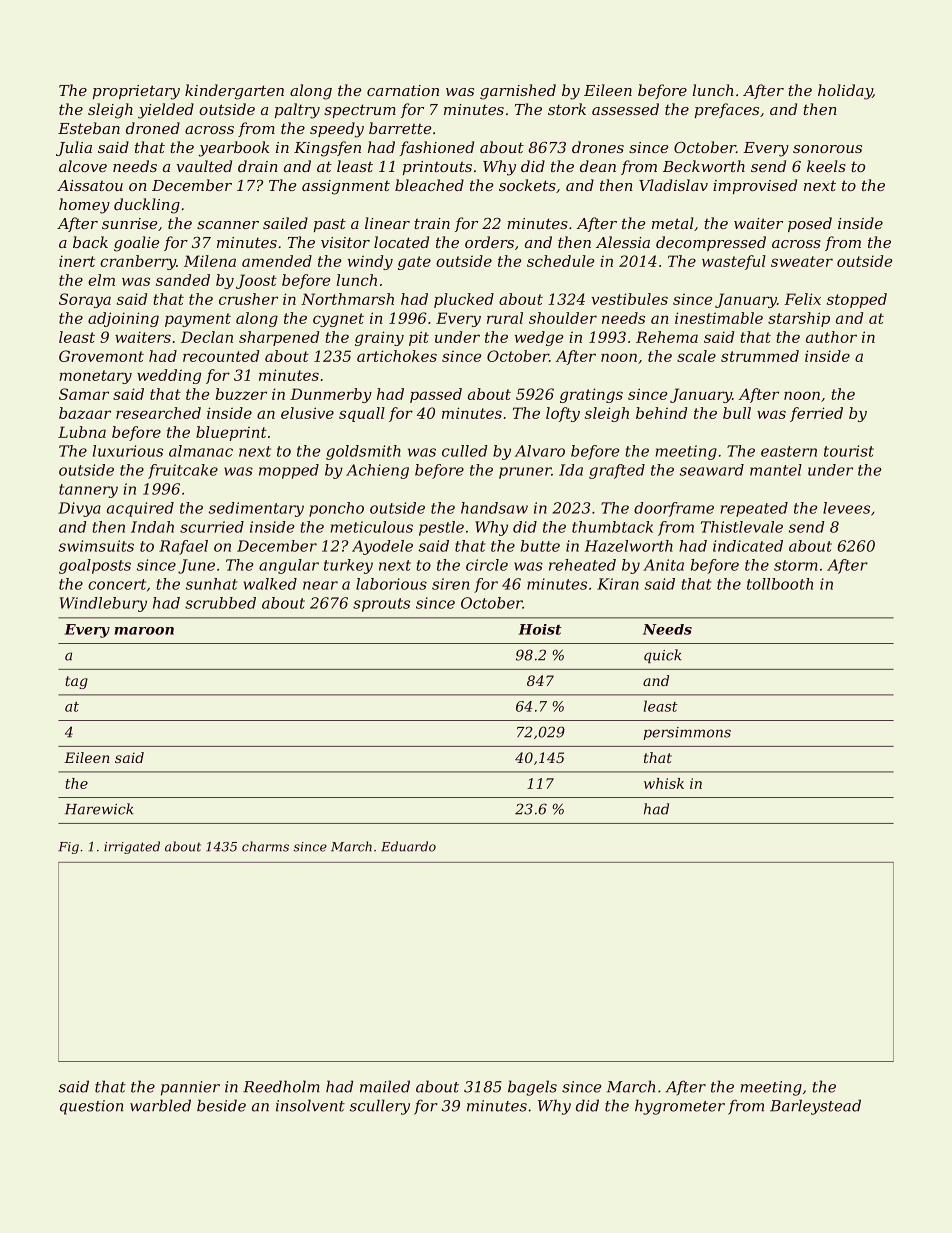  Describe the element at coordinates (857, 300) in the document. I see `stopped` at that location.
